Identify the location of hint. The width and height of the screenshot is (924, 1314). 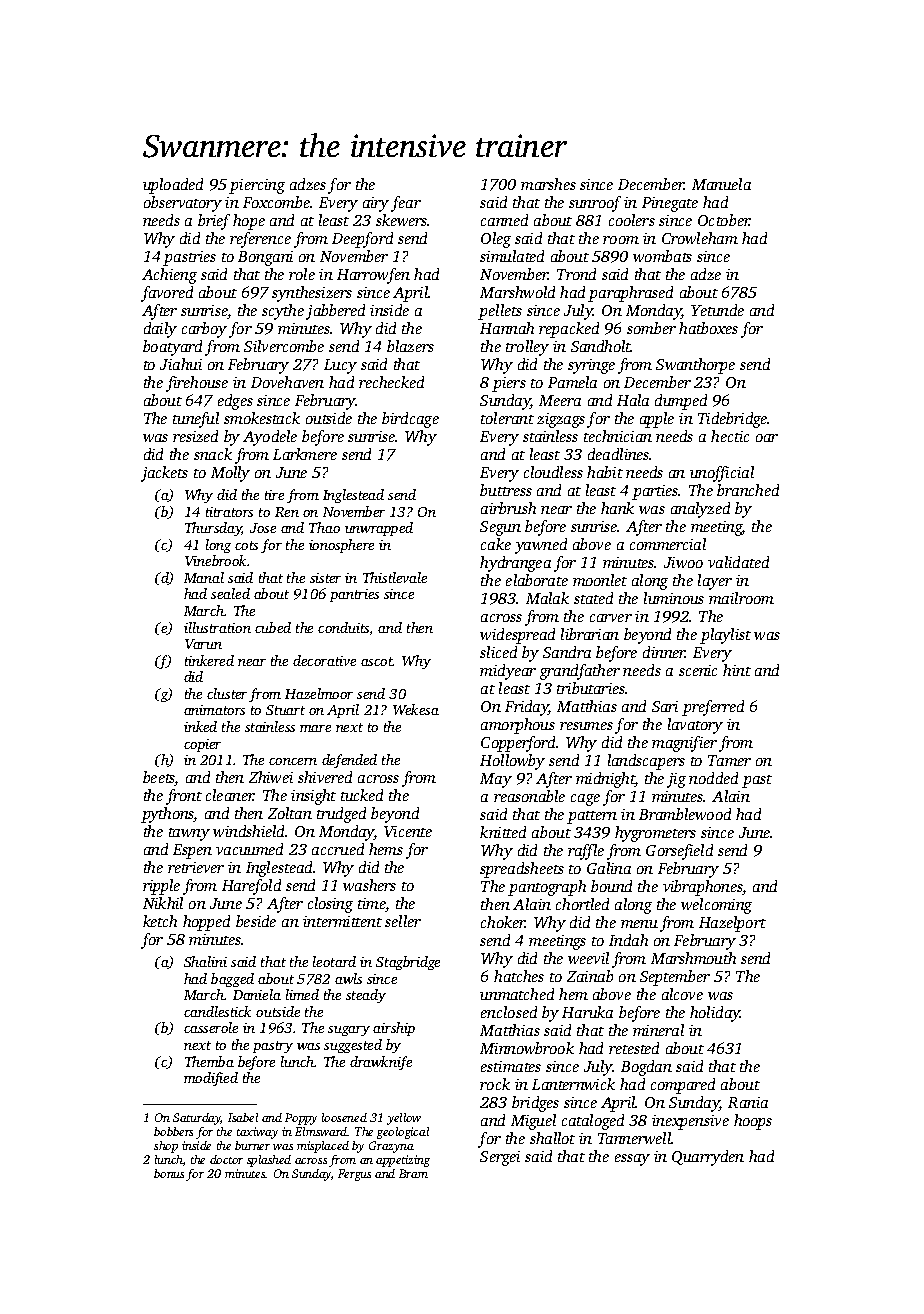
(737, 670).
